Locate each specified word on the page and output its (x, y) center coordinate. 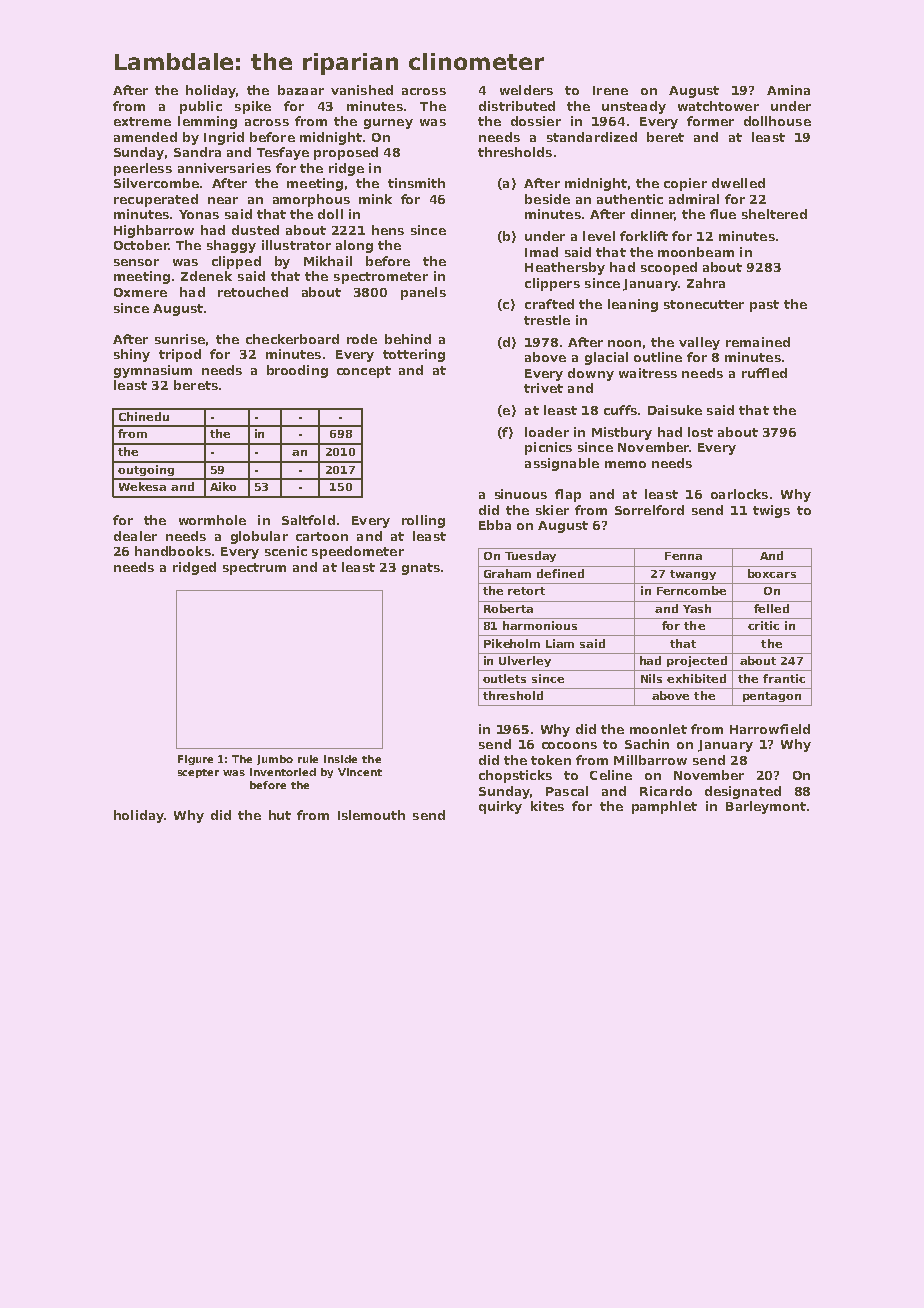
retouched (253, 292)
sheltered (774, 214)
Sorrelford (649, 510)
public (201, 107)
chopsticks (515, 776)
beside (547, 199)
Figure (195, 760)
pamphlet (664, 807)
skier (552, 510)
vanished (362, 90)
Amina (788, 90)
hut (280, 815)
